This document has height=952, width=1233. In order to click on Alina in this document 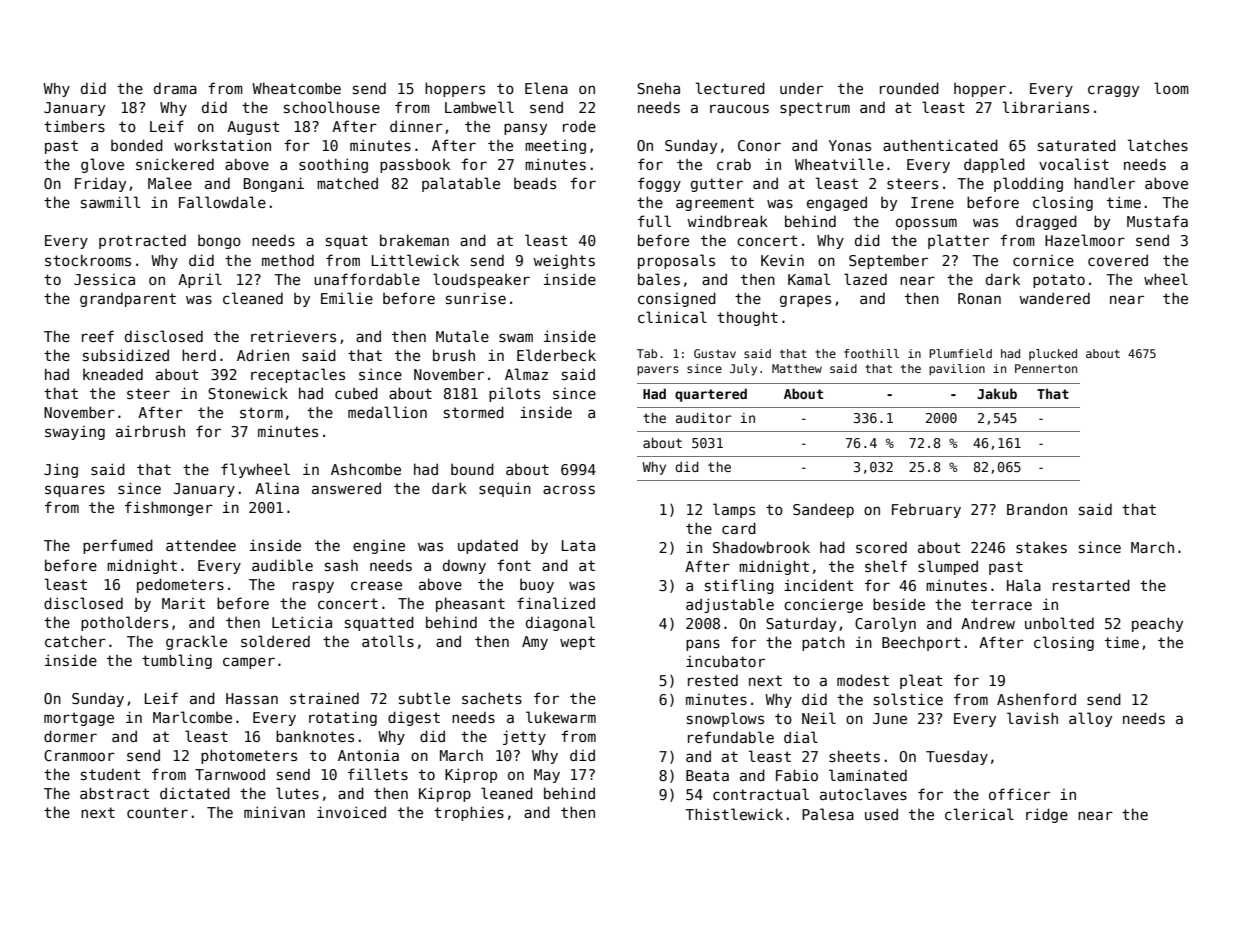, I will do `click(277, 488)`.
